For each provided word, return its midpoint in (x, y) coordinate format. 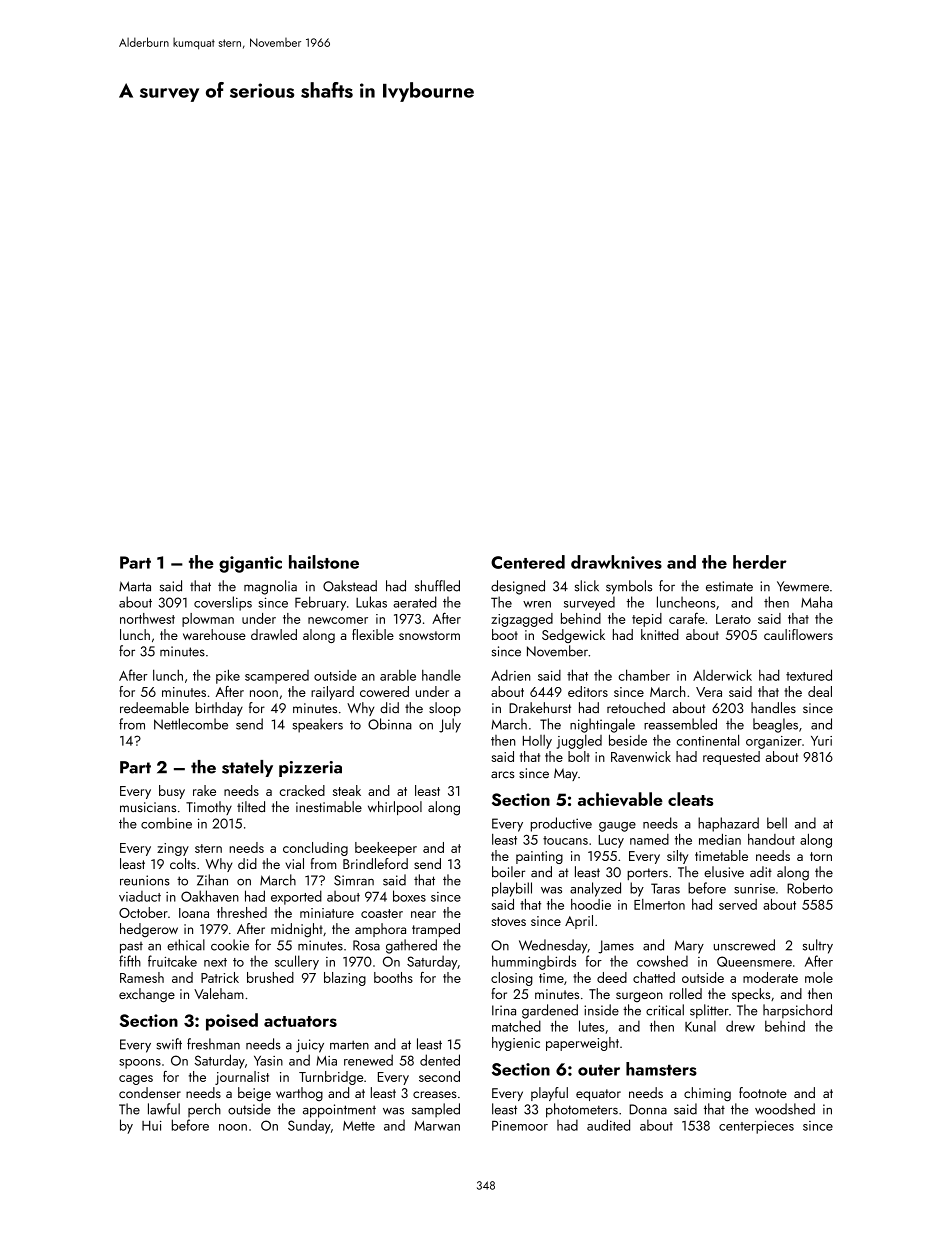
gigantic (250, 564)
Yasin (268, 1061)
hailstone (324, 562)
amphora (380, 930)
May (566, 774)
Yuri (821, 741)
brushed (270, 977)
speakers (318, 725)
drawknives (616, 562)
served (738, 904)
